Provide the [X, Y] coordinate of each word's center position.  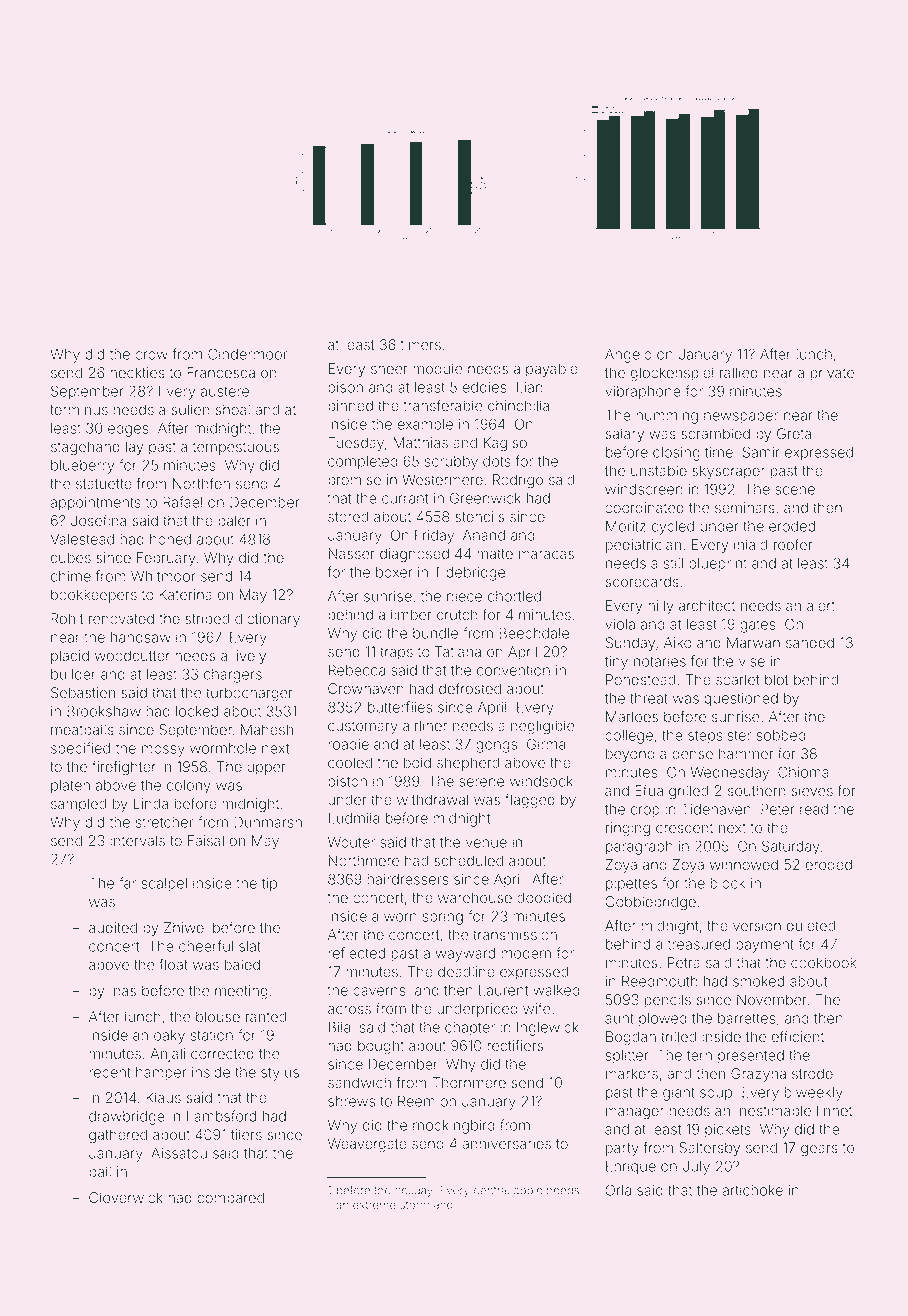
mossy [163, 751]
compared [230, 1199]
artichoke [752, 1190]
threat [649, 698]
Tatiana [458, 652]
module [438, 369]
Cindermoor [247, 354]
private [832, 374]
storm [414, 1205]
